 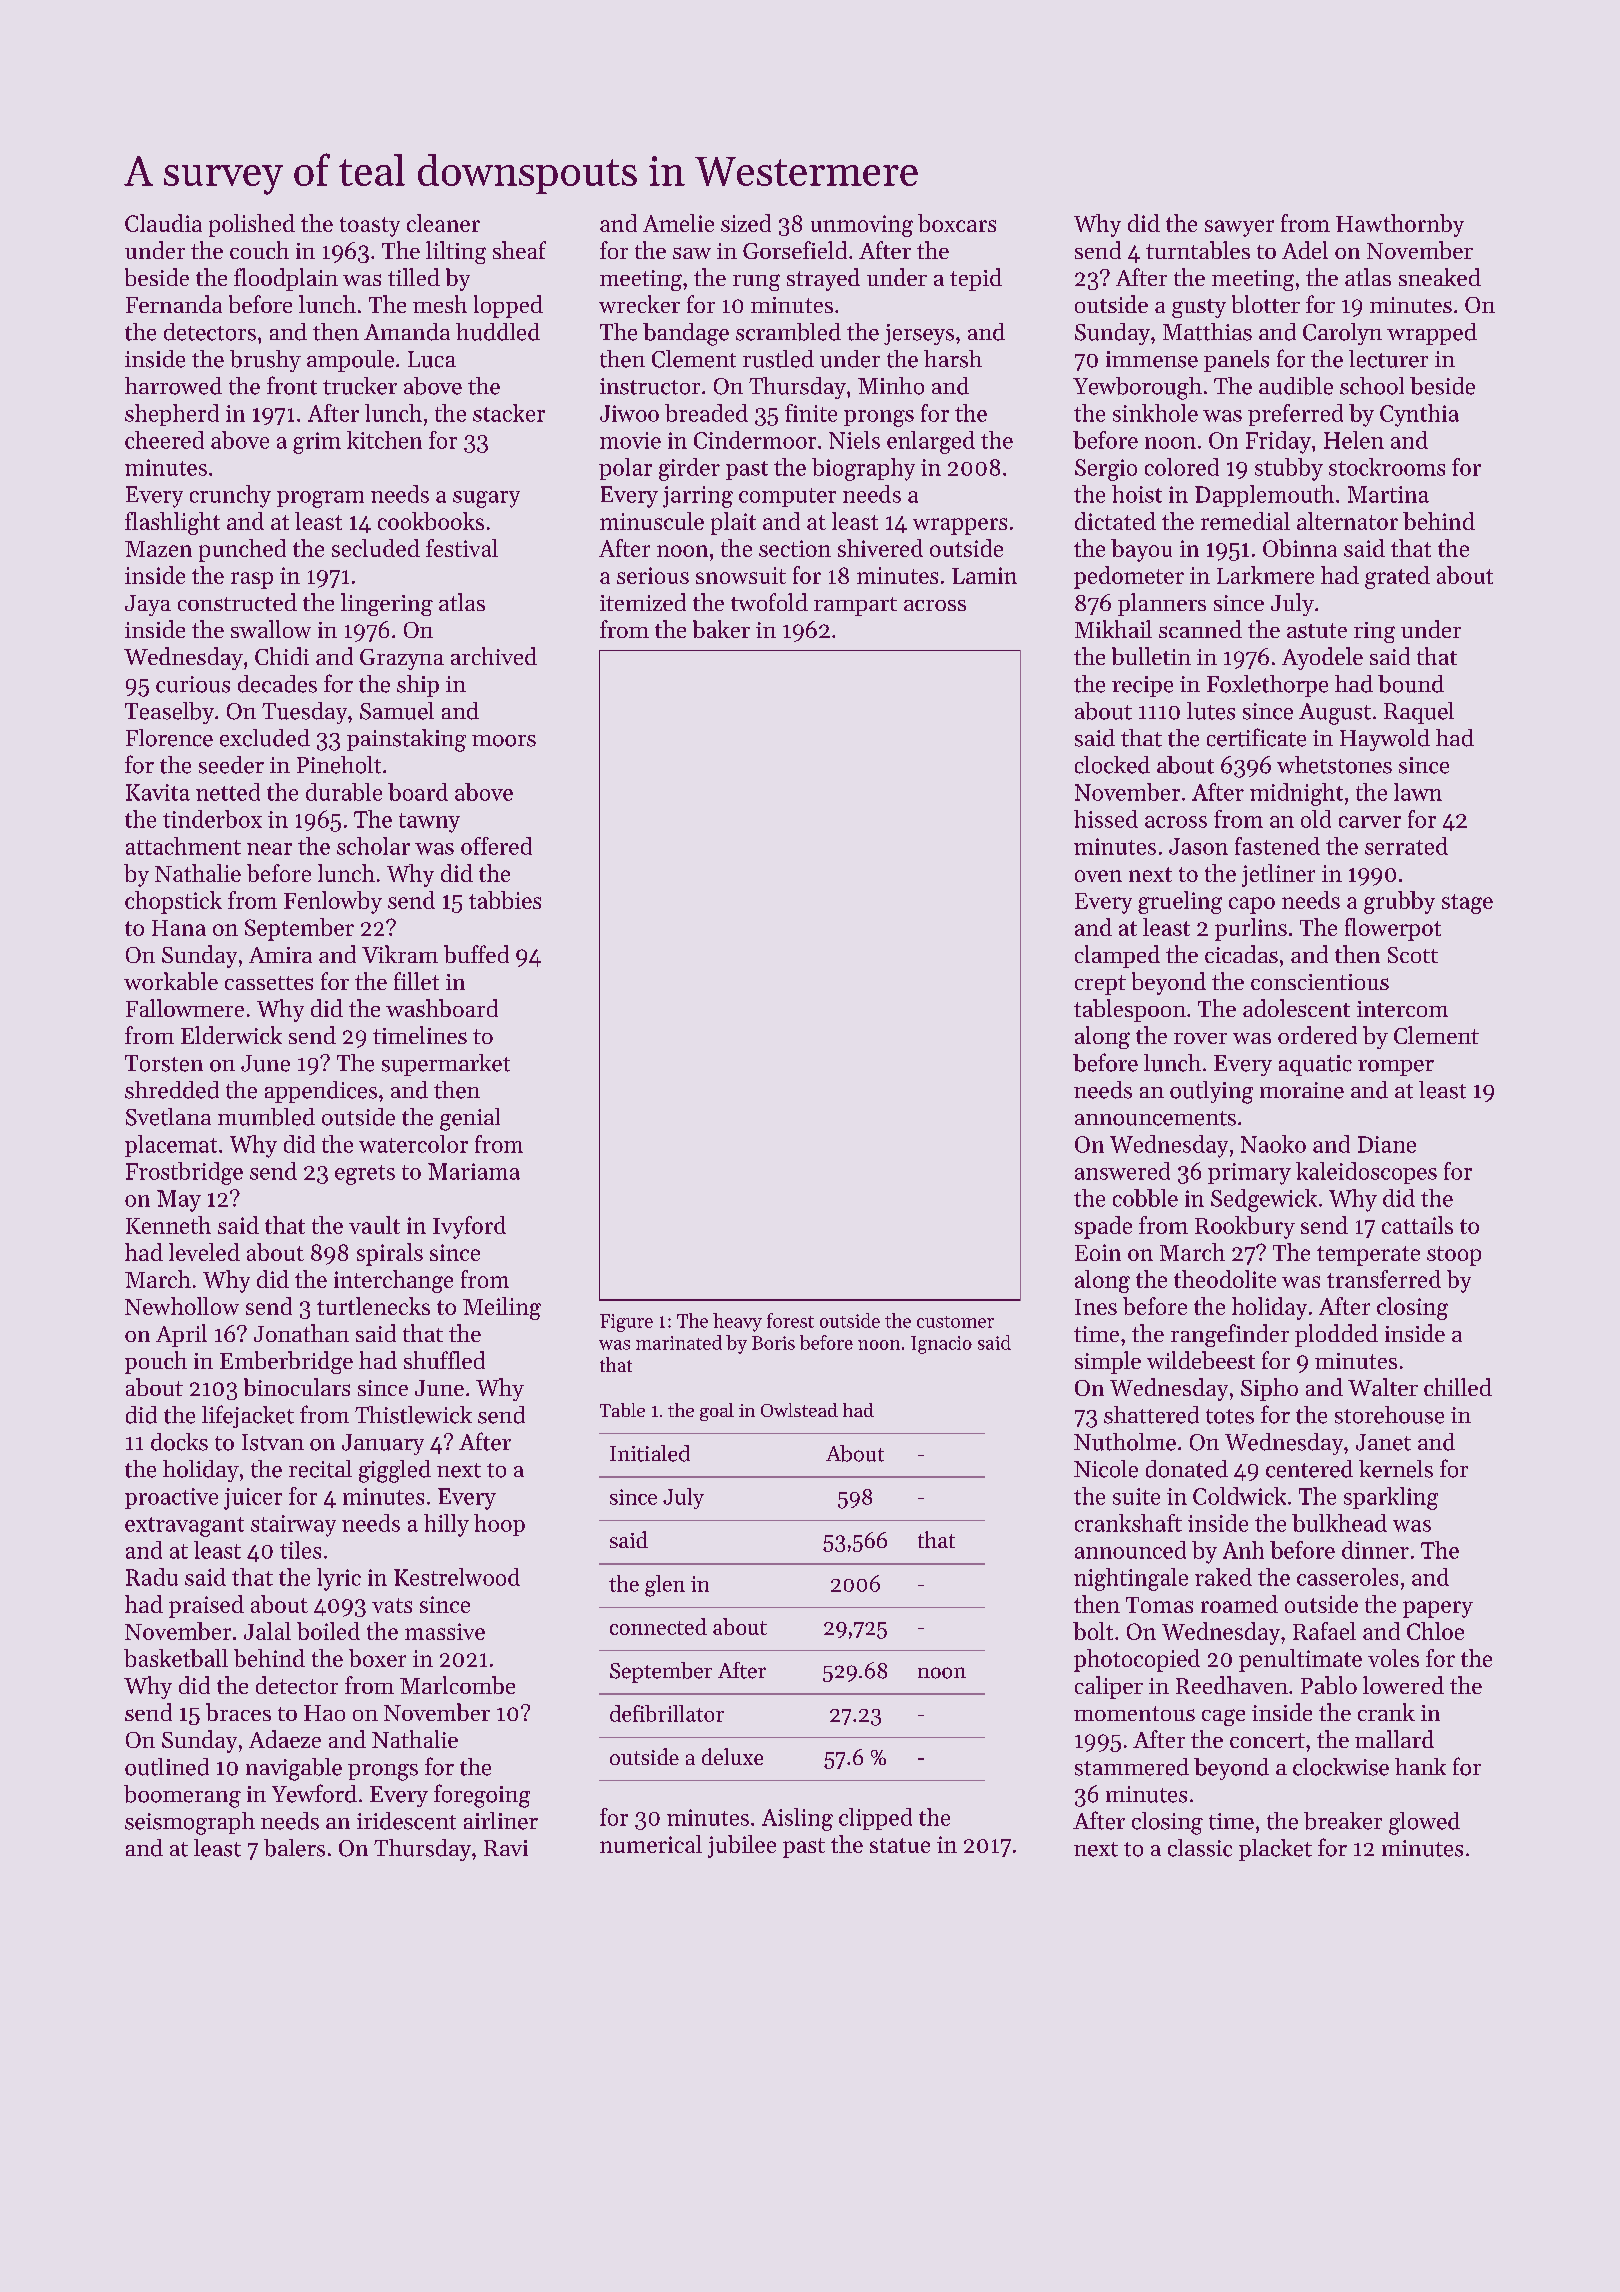 What do you see at coordinates (931, 442) in the screenshot?
I see `enlarged` at bounding box center [931, 442].
